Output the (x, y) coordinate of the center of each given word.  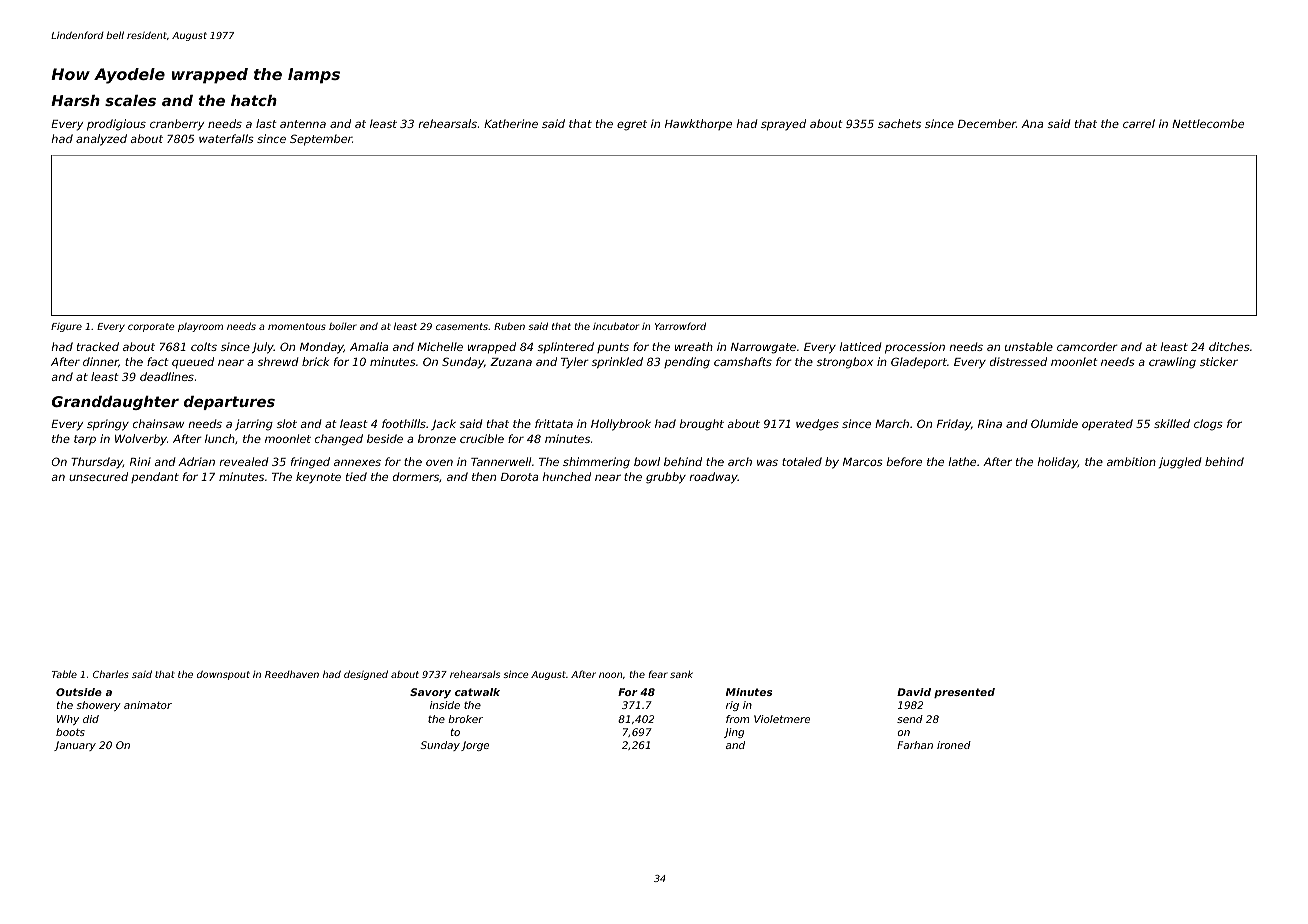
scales (130, 100)
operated (1107, 424)
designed (366, 675)
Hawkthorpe (698, 124)
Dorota (519, 477)
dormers (416, 476)
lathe (962, 461)
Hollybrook (621, 425)
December (987, 123)
